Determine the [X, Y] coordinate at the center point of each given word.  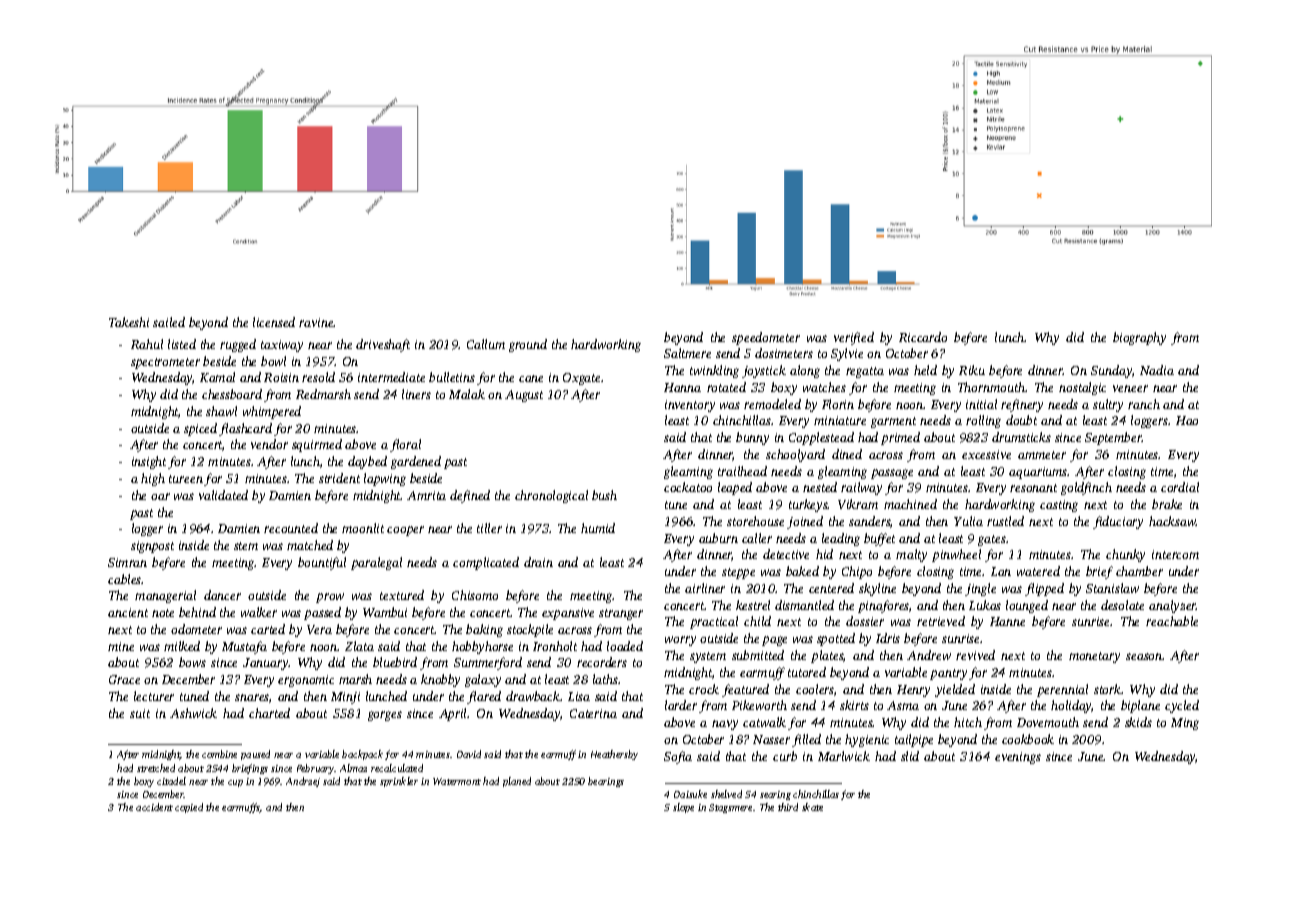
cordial [1180, 487]
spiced [200, 429]
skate [812, 807]
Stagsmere [730, 808]
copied [189, 808]
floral [405, 445]
